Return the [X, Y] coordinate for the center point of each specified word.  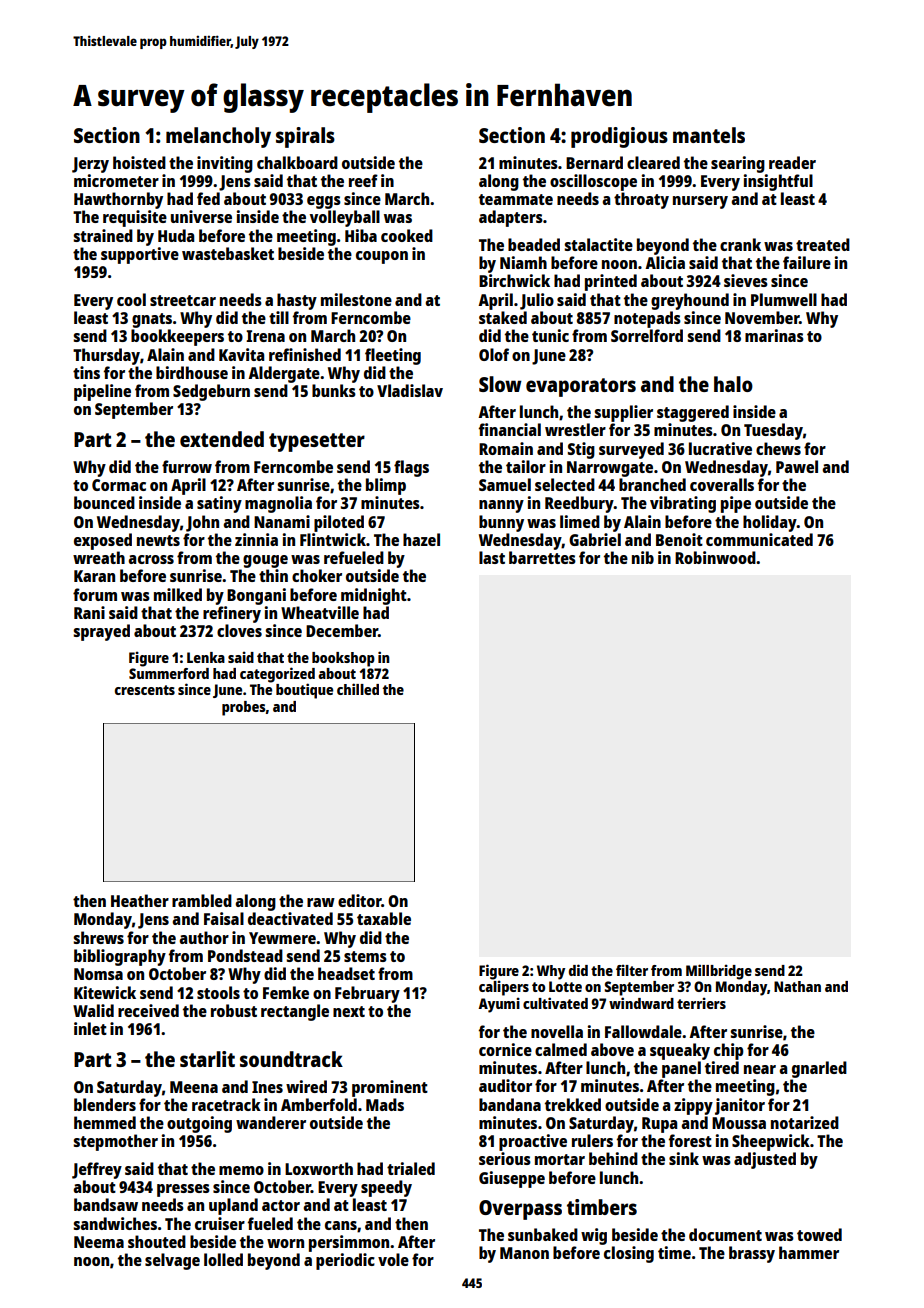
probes [244, 708]
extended [222, 439]
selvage [172, 1261]
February [367, 994]
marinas [774, 335]
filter [632, 970]
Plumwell [784, 299]
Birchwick [514, 280]
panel [681, 1069]
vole [393, 1259]
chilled [358, 689]
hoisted [139, 162]
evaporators [581, 387]
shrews [98, 937]
